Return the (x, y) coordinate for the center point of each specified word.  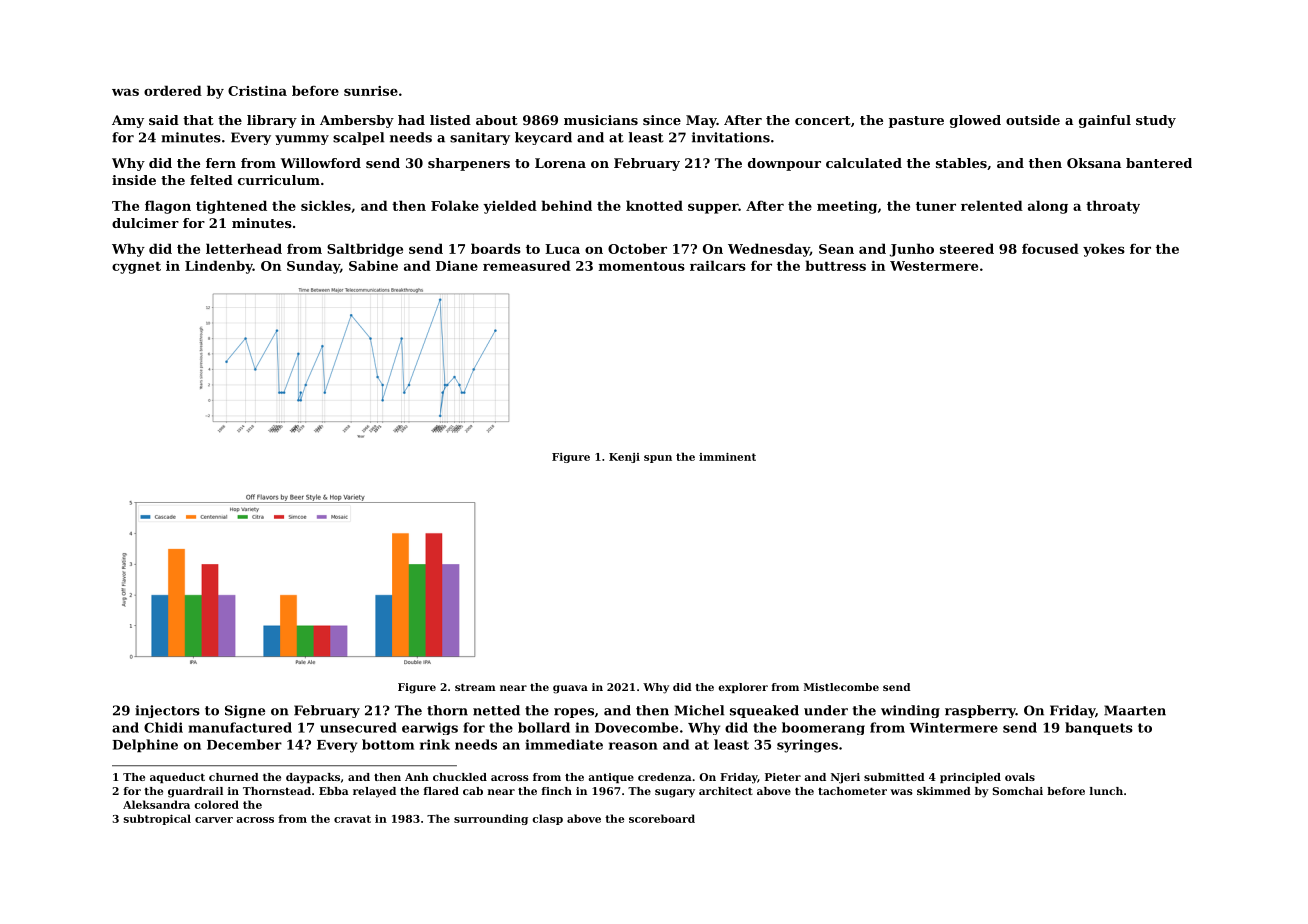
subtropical (157, 819)
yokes (1104, 250)
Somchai (1017, 791)
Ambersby (357, 121)
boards (496, 248)
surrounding (491, 819)
